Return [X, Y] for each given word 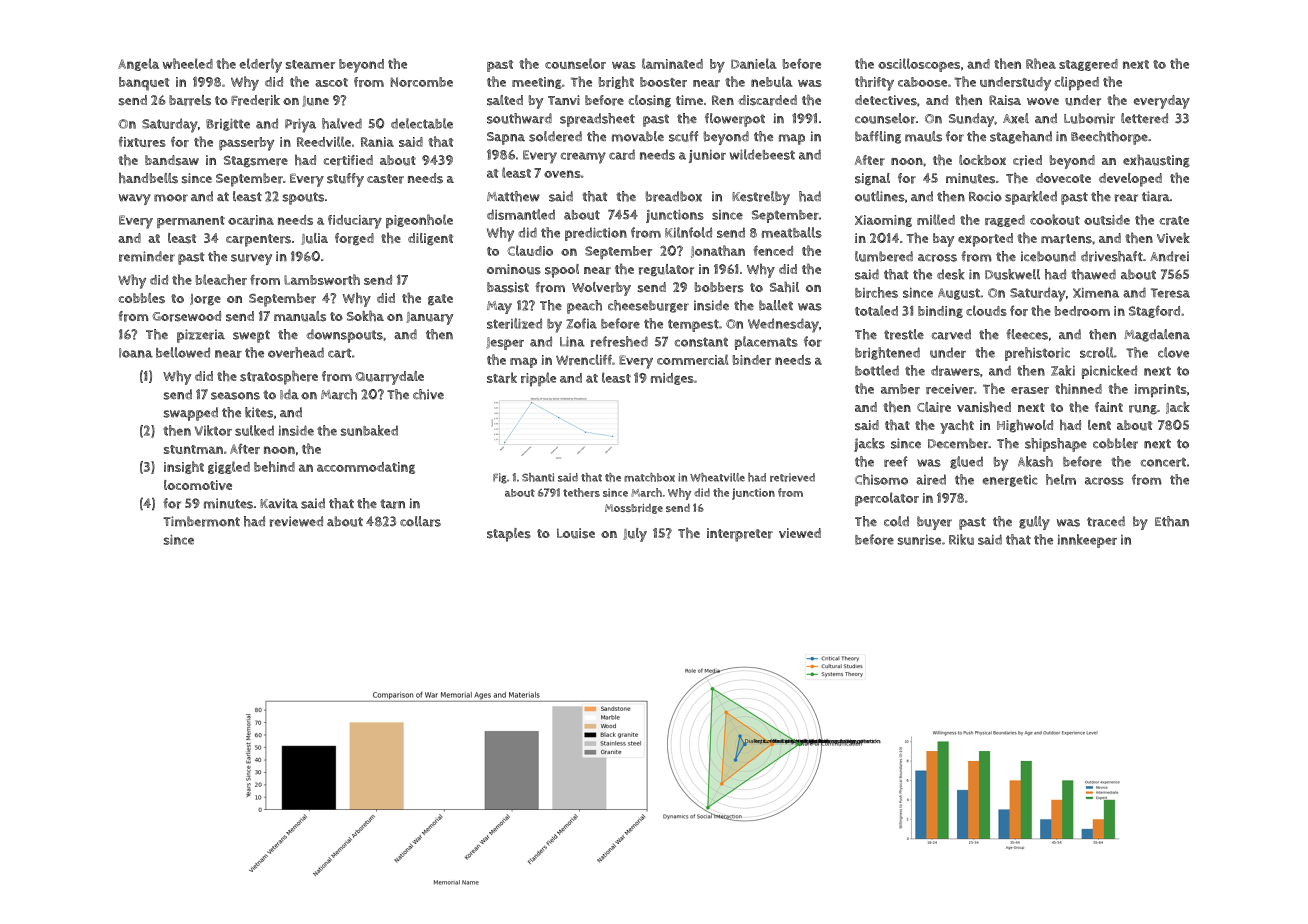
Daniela [754, 63]
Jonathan [718, 251]
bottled [877, 370]
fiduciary [355, 222]
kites [259, 412]
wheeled [188, 63]
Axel [1016, 118]
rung [1143, 410]
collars [420, 521]
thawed [1093, 274]
